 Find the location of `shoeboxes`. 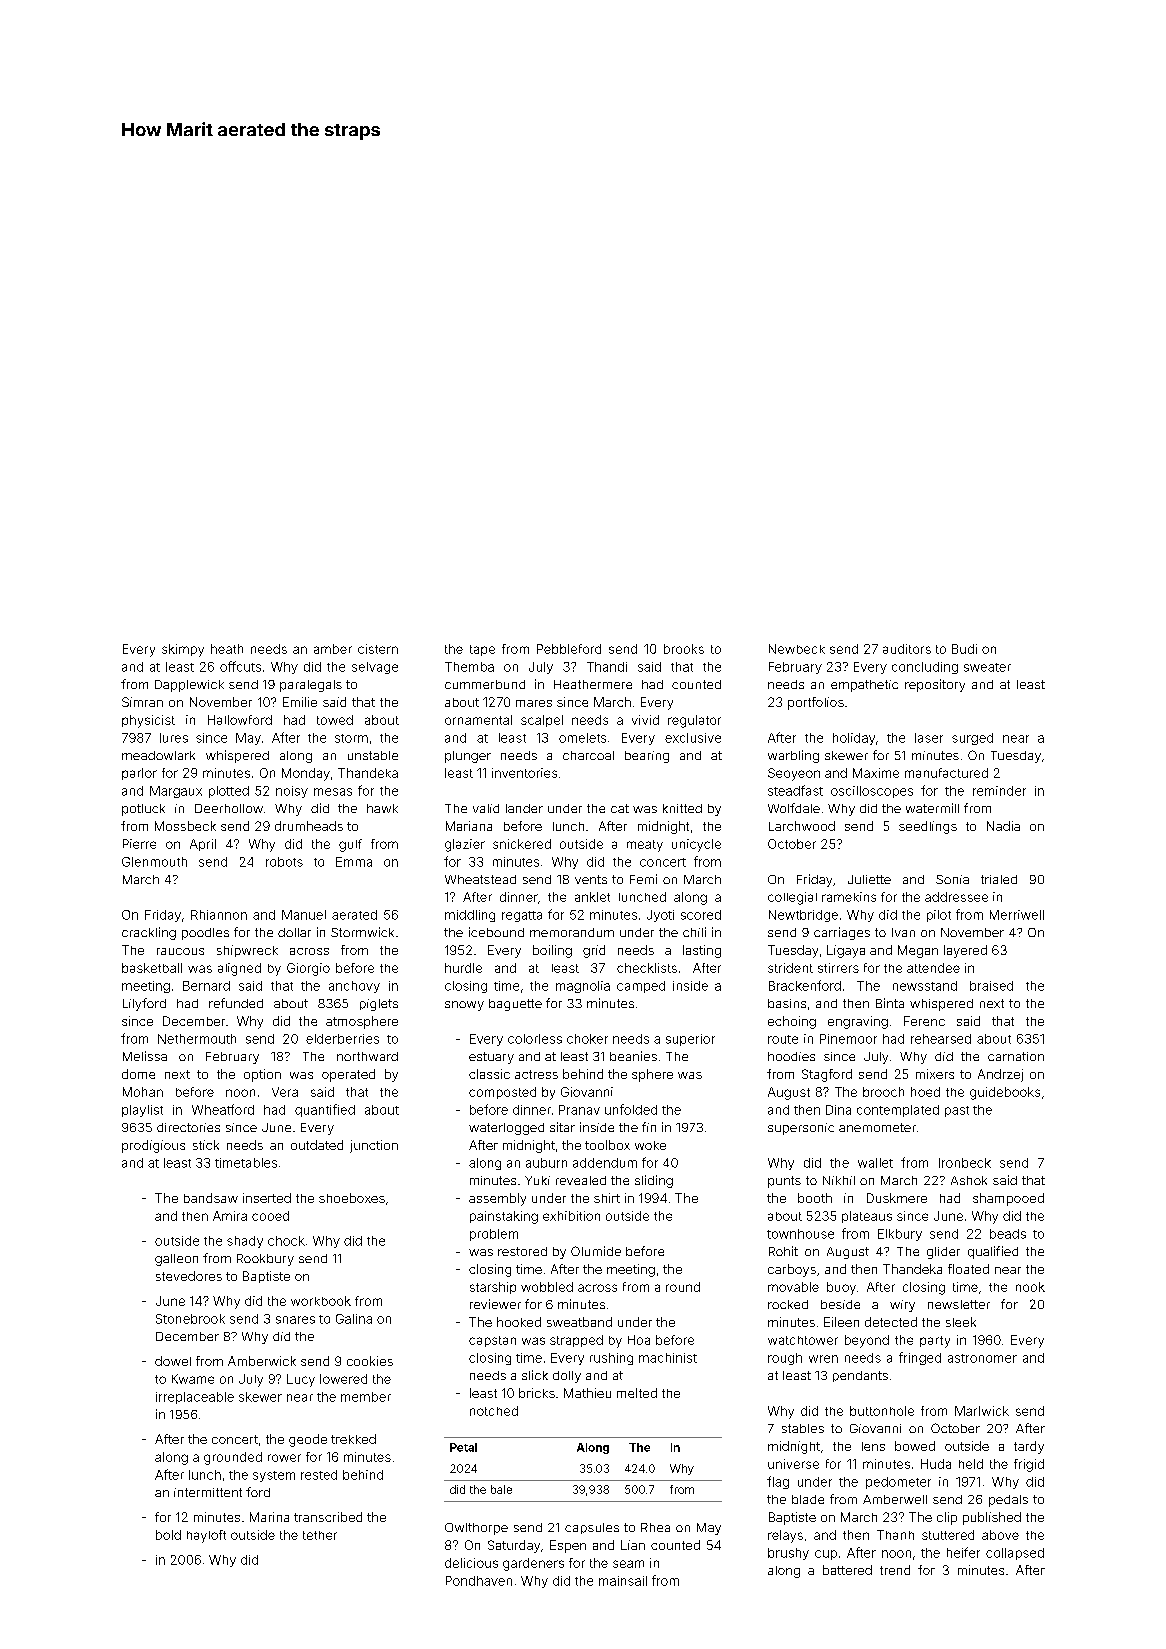

shoeboxes is located at coordinates (352, 1198).
